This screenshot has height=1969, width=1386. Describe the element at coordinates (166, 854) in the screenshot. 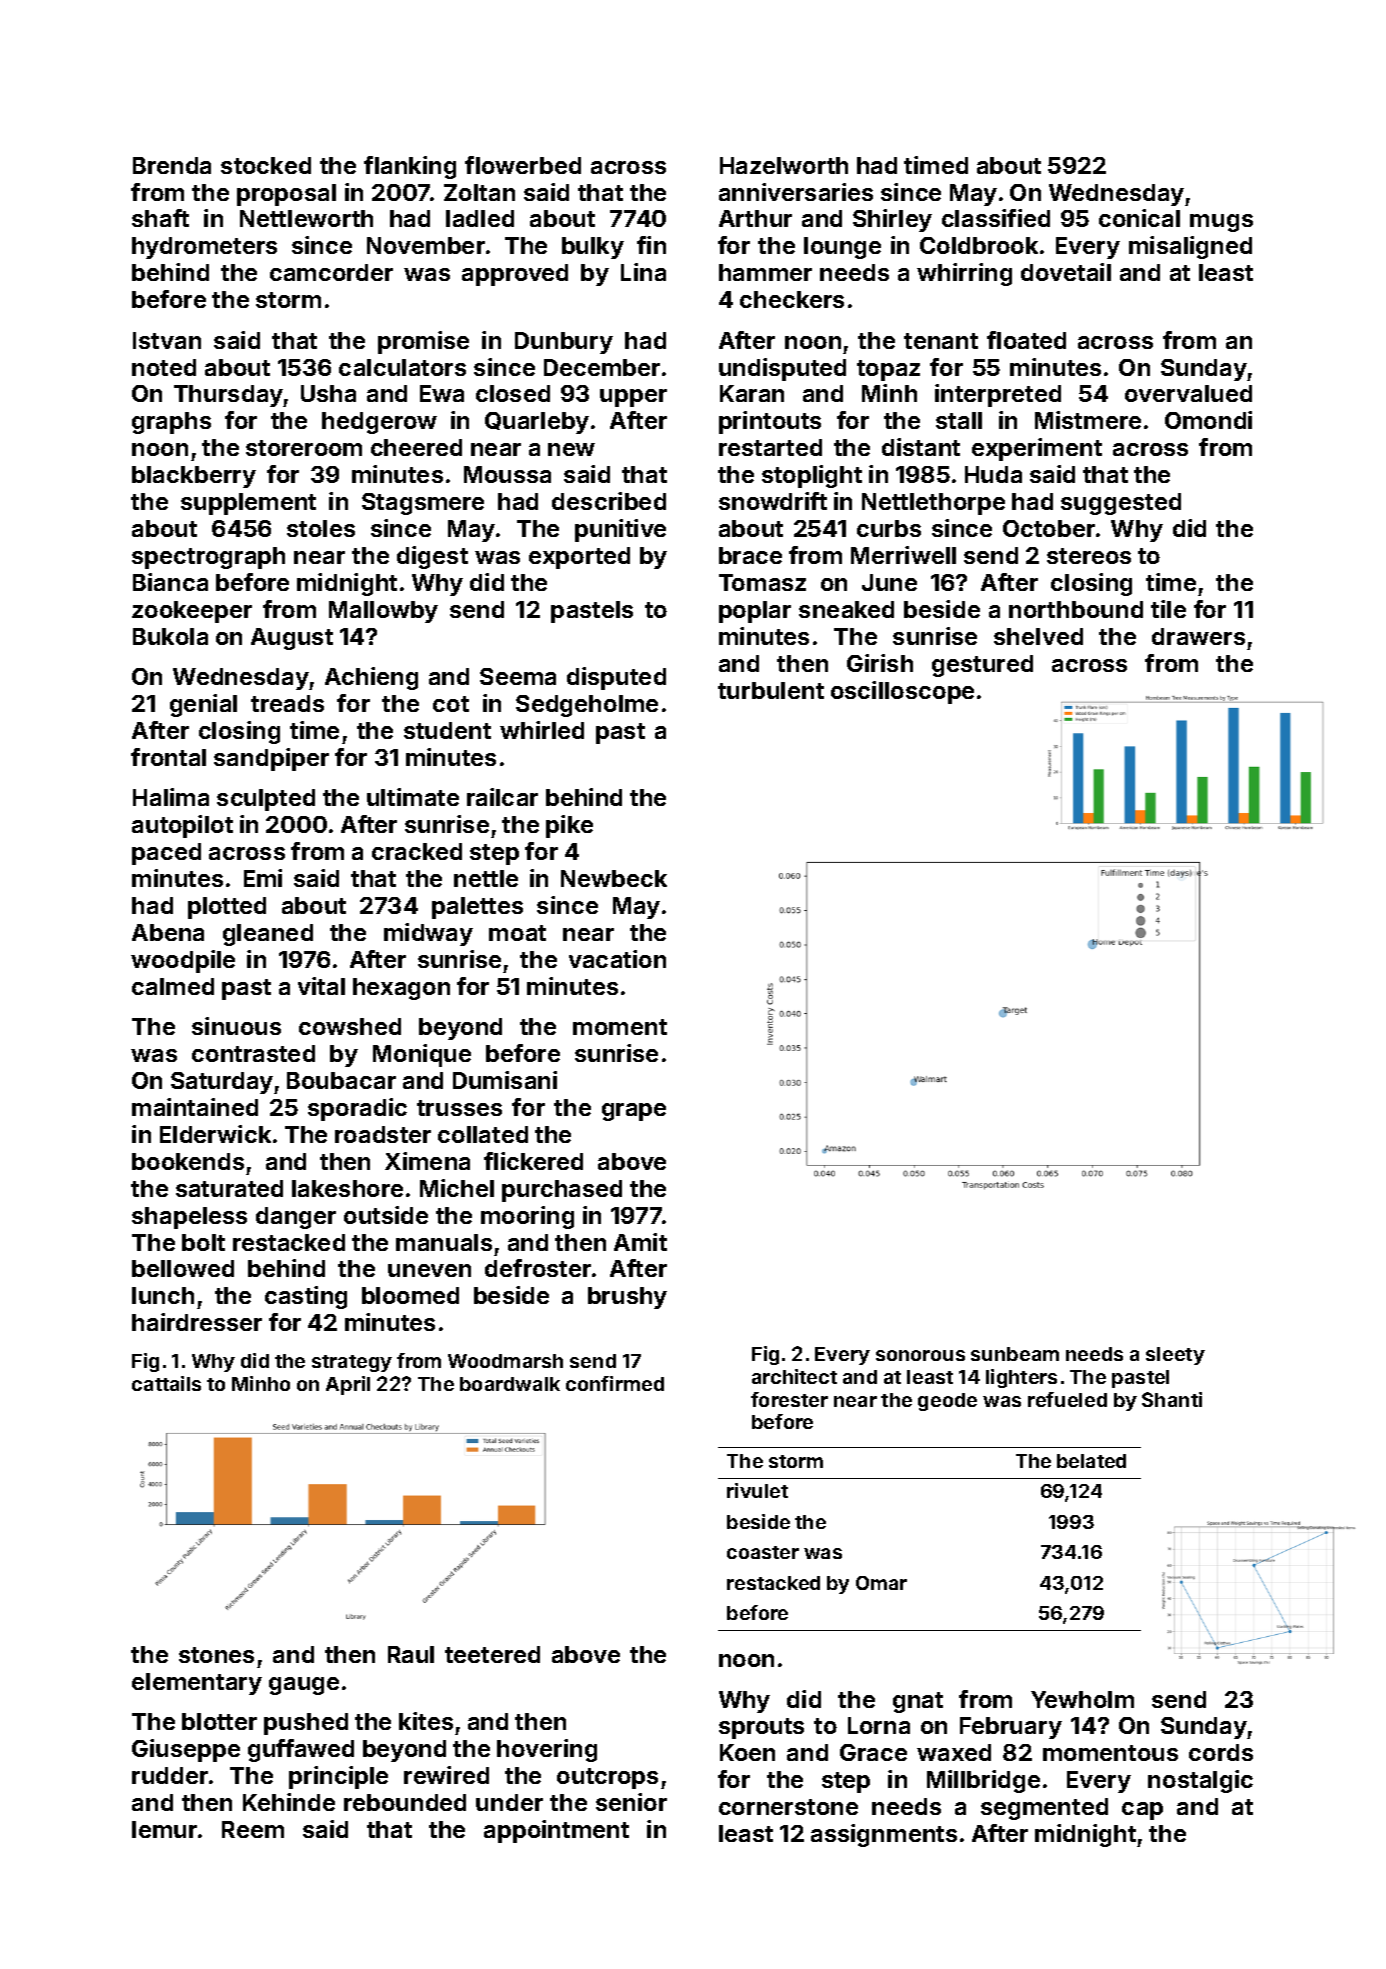

I see `paced` at that location.
